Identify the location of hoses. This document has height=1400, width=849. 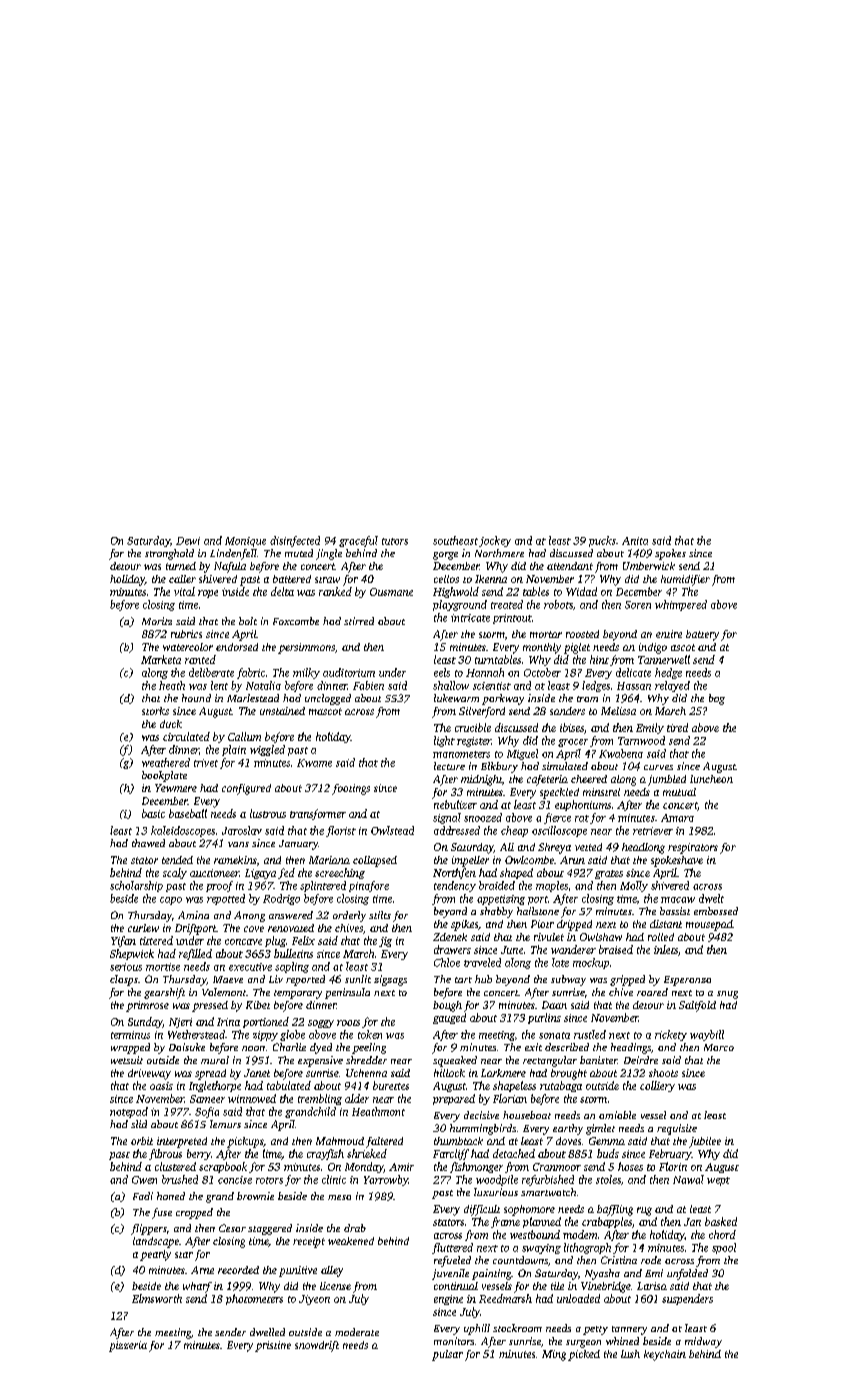
(630, 1166).
